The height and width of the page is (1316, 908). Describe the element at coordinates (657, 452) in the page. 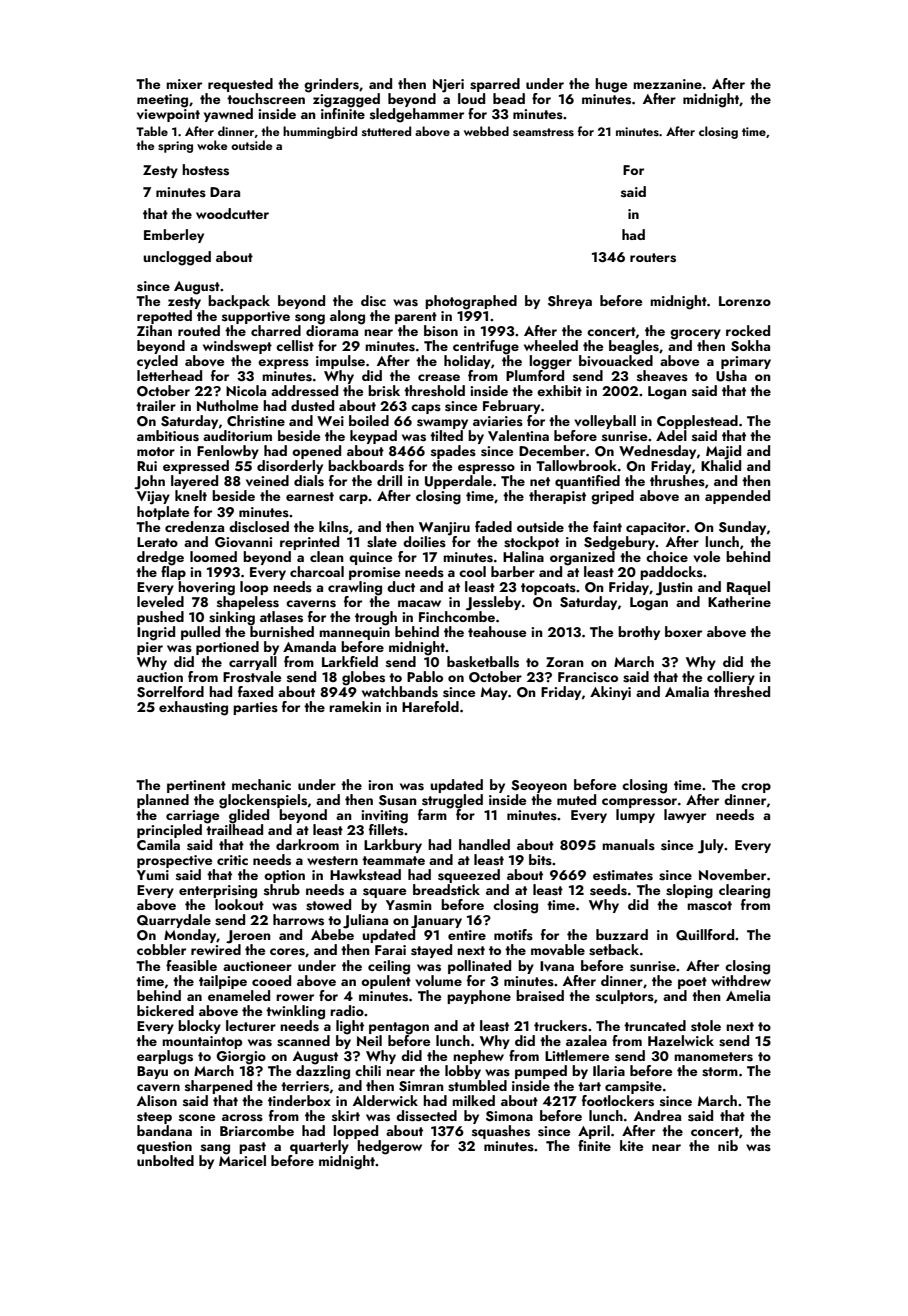

I see `Wednesday` at that location.
